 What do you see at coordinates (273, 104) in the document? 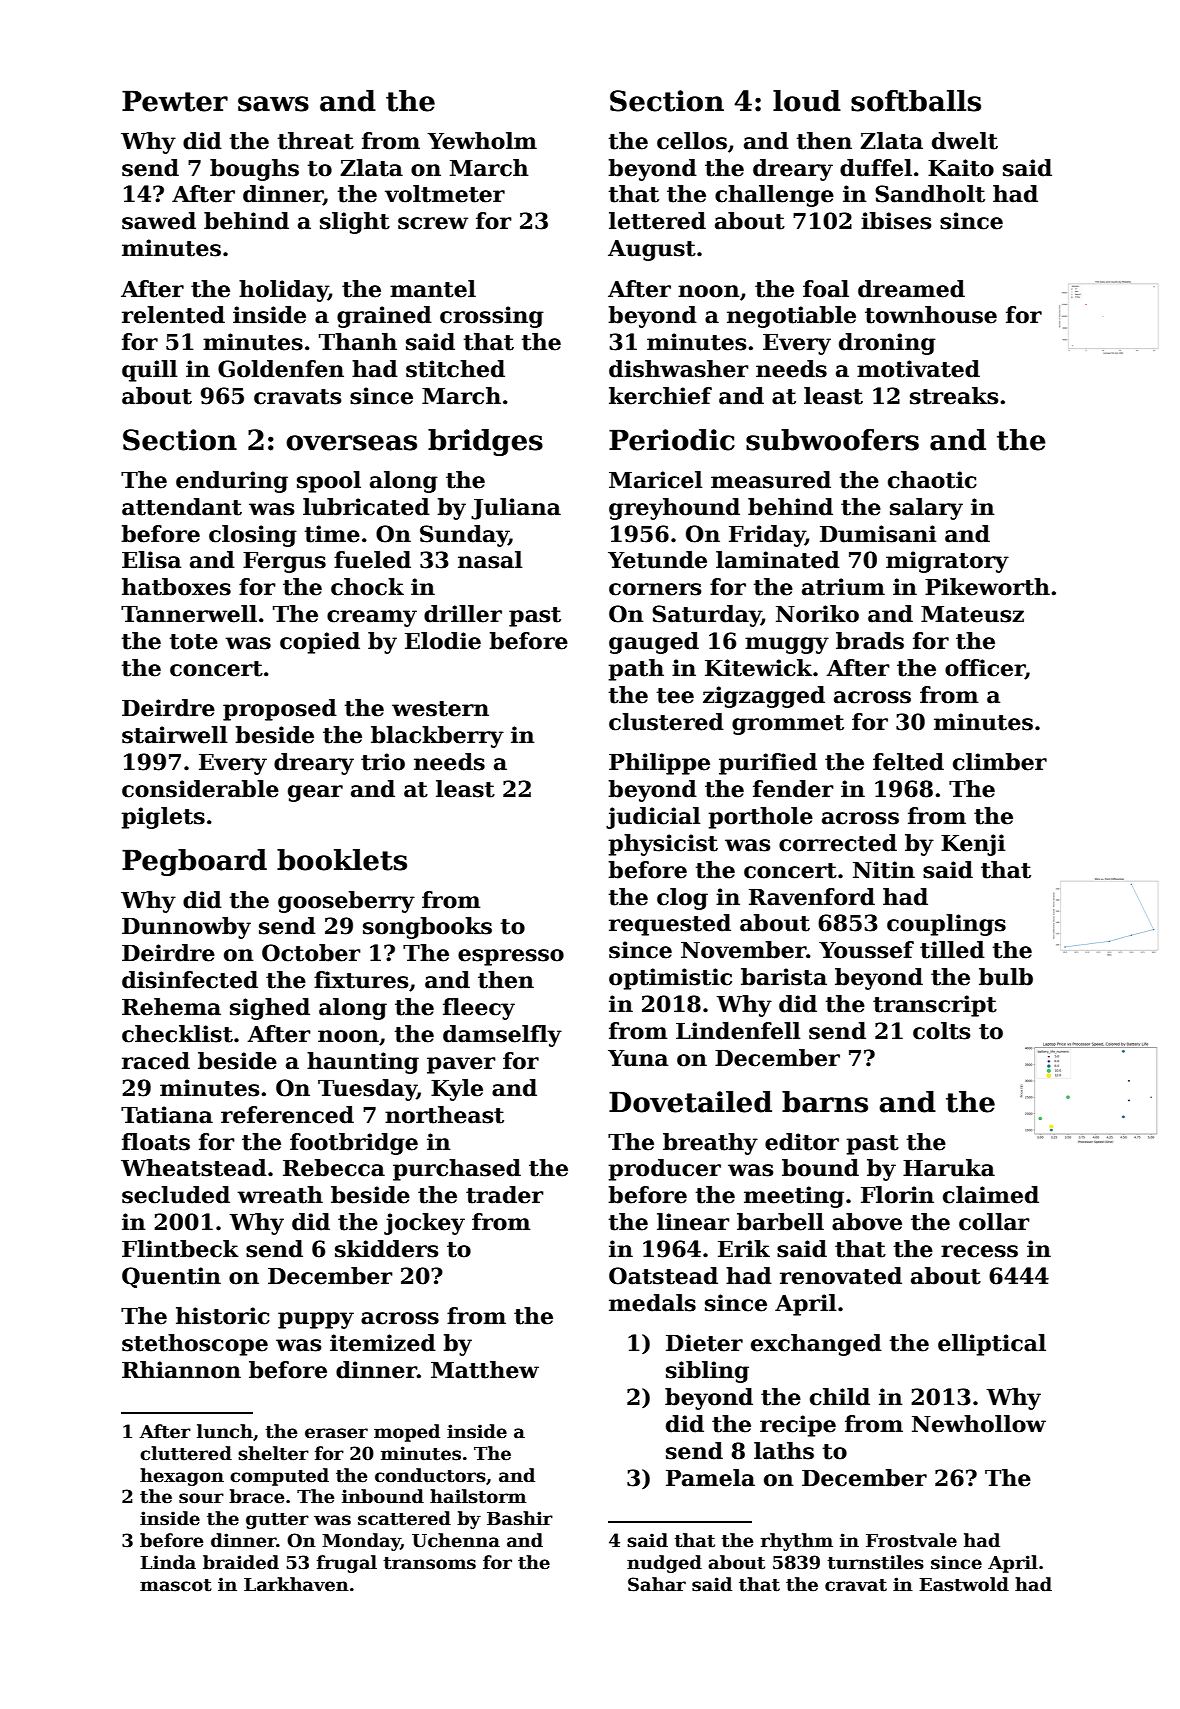
I see `saws` at bounding box center [273, 104].
